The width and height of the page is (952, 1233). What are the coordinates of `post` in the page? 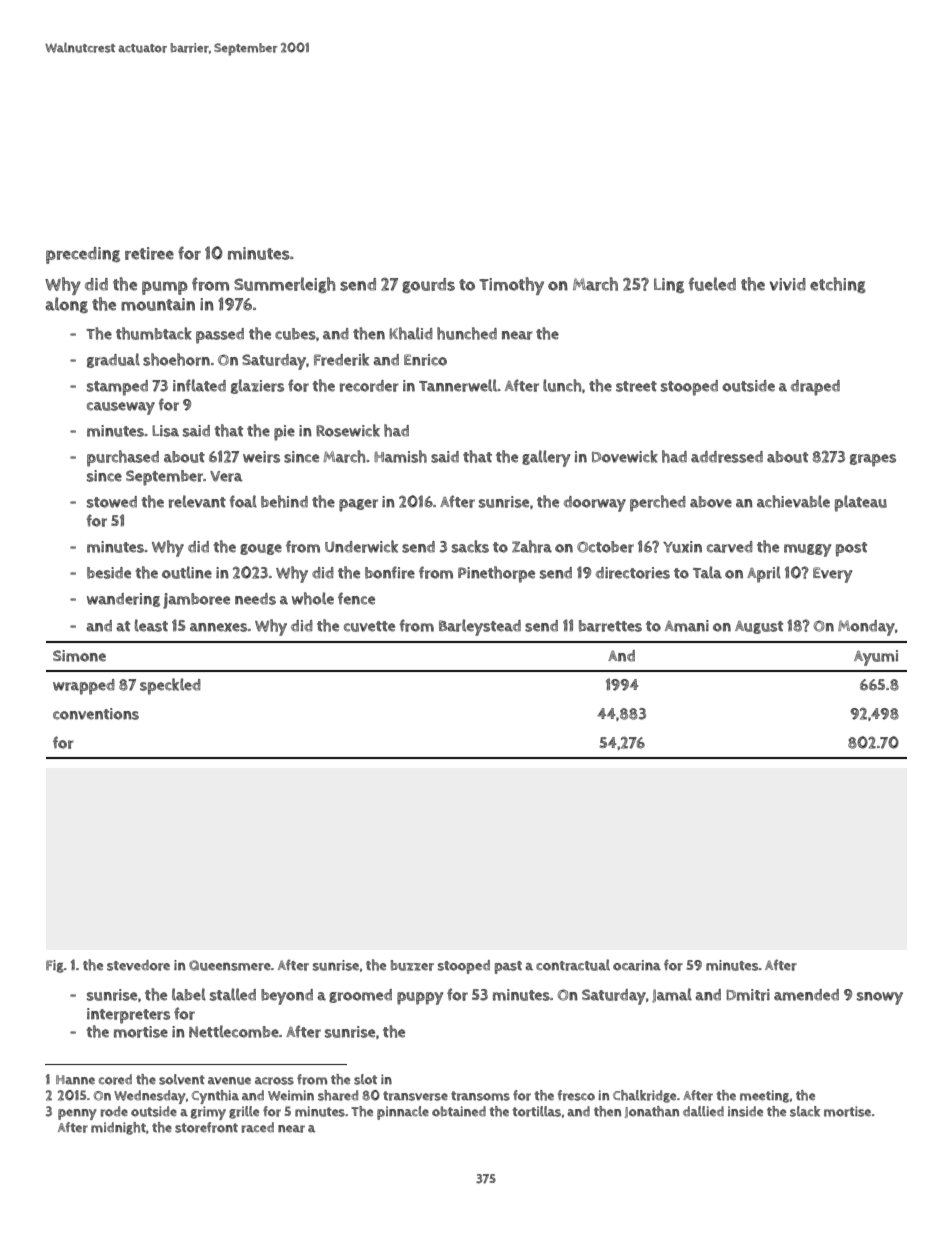 It's located at (851, 549).
